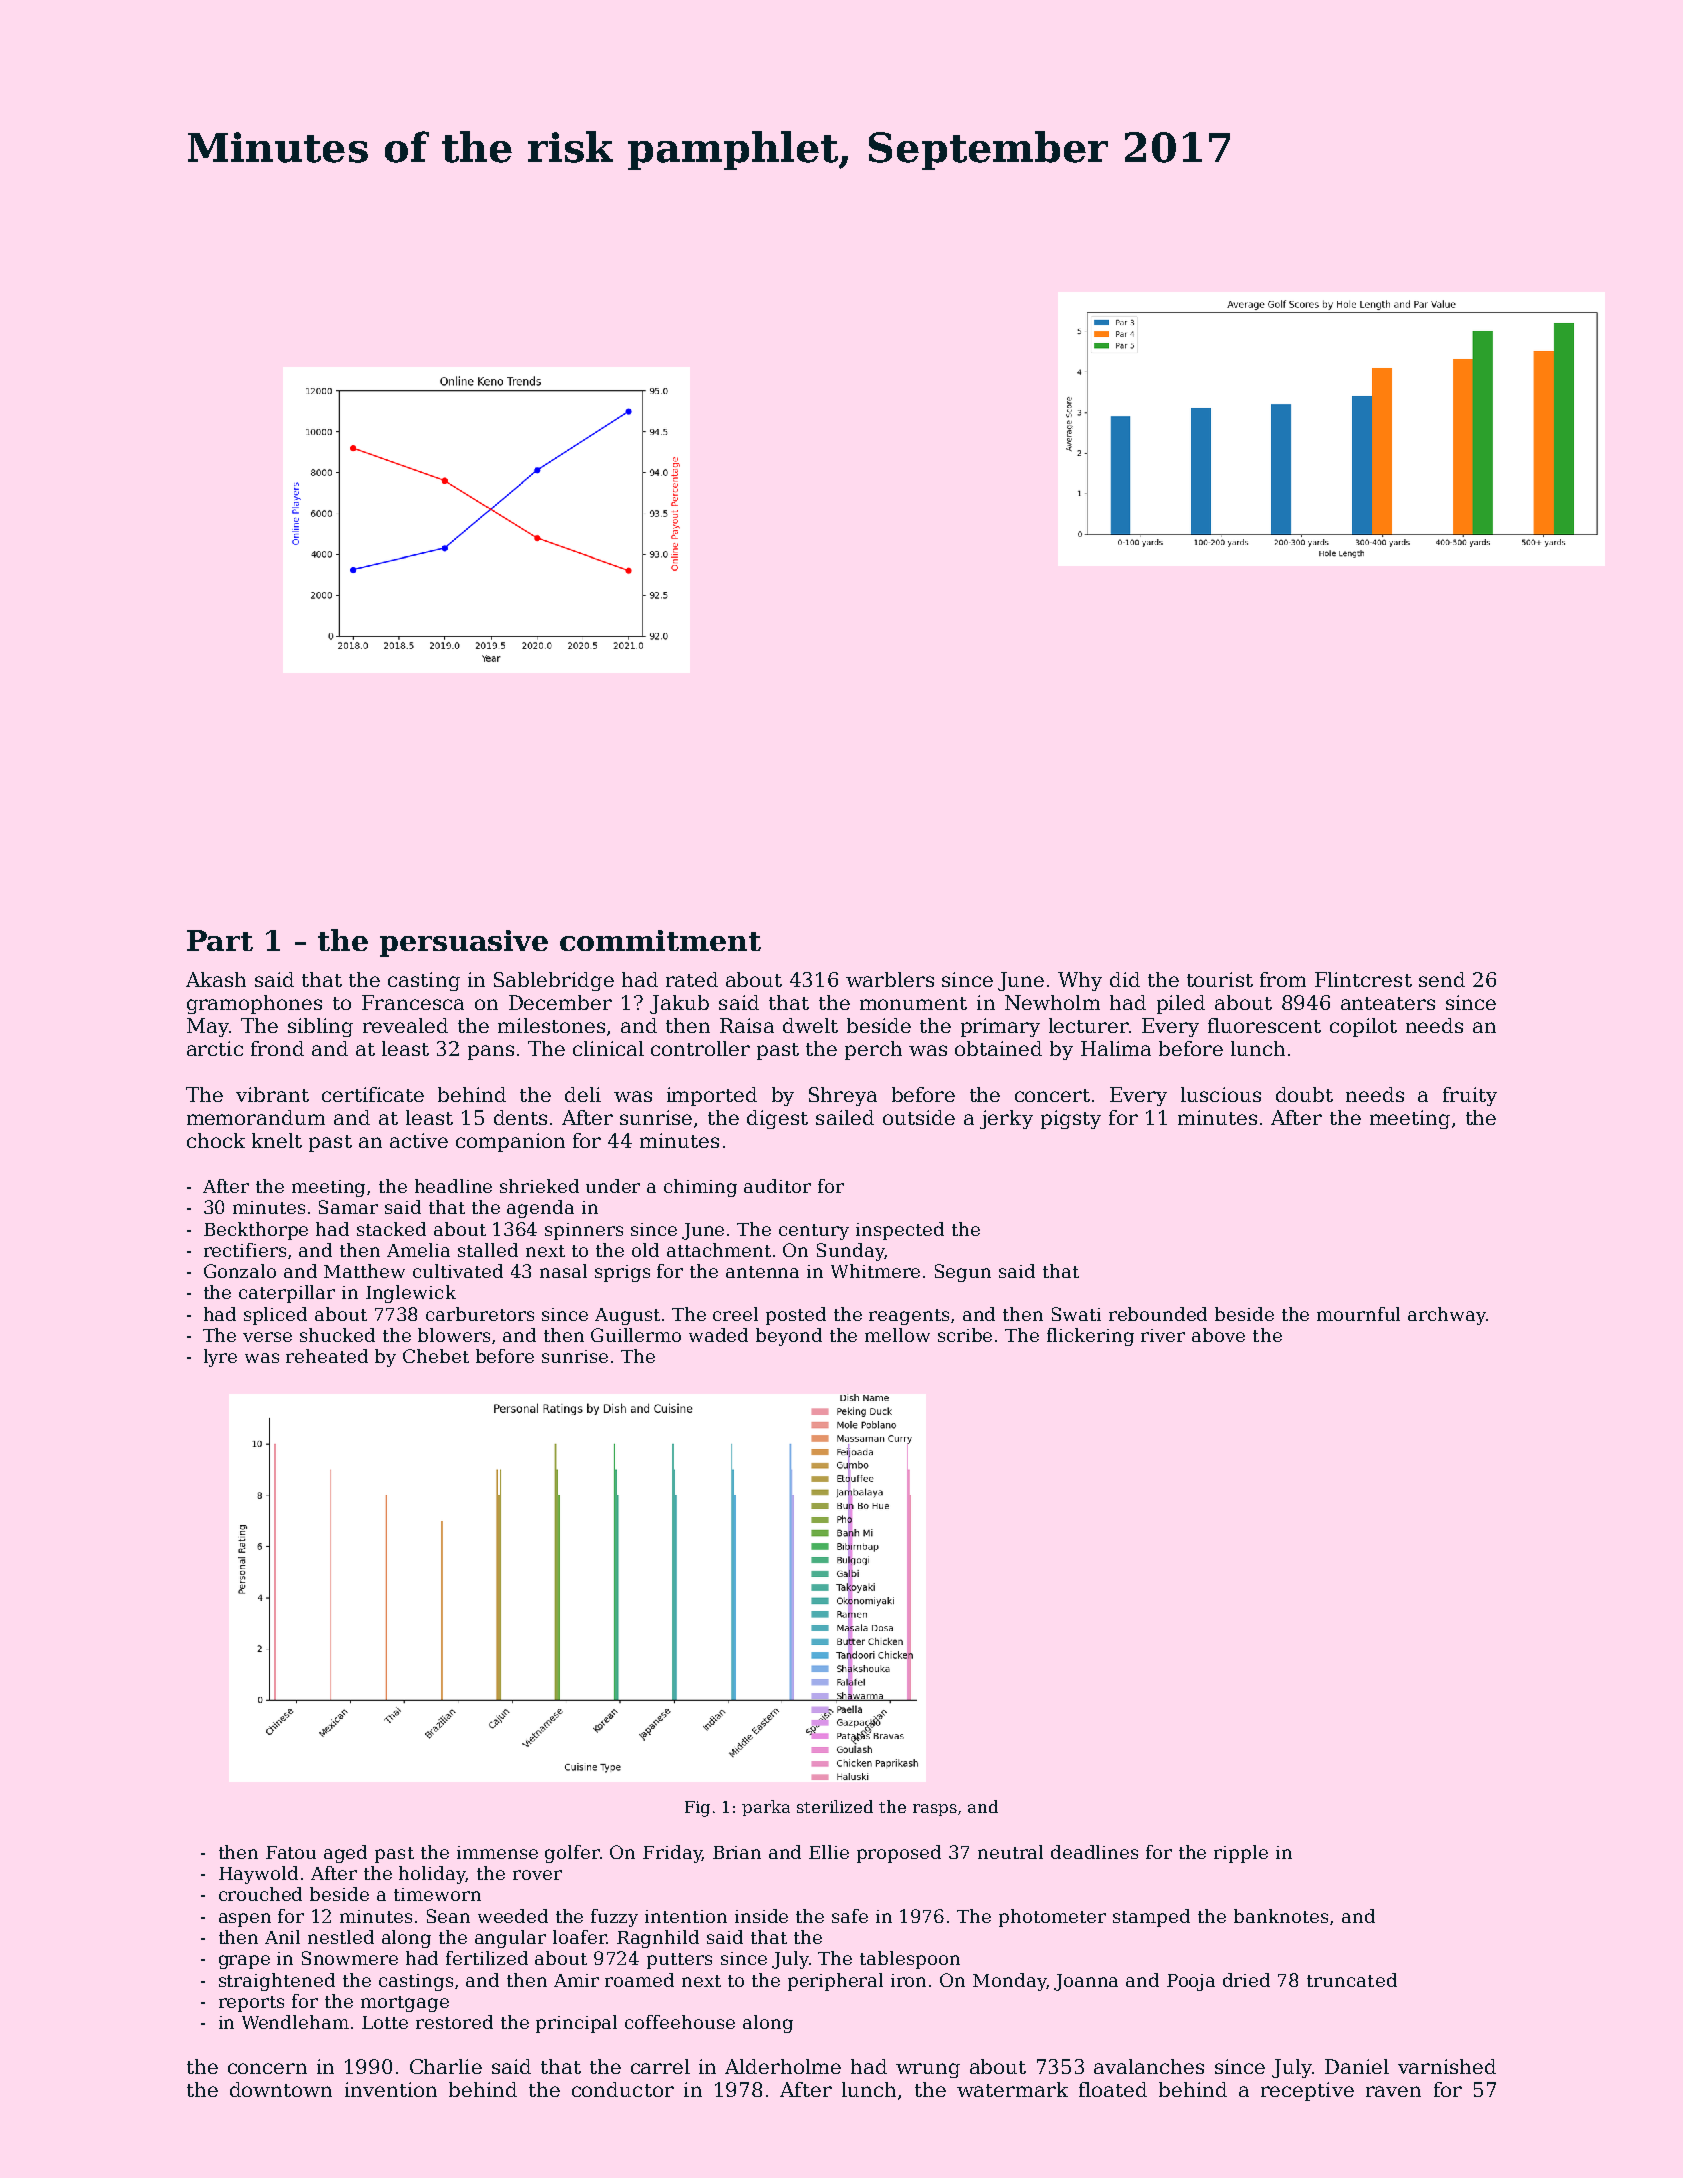 This image has width=1683, height=2178. What do you see at coordinates (845, 1117) in the image?
I see `sailed` at bounding box center [845, 1117].
